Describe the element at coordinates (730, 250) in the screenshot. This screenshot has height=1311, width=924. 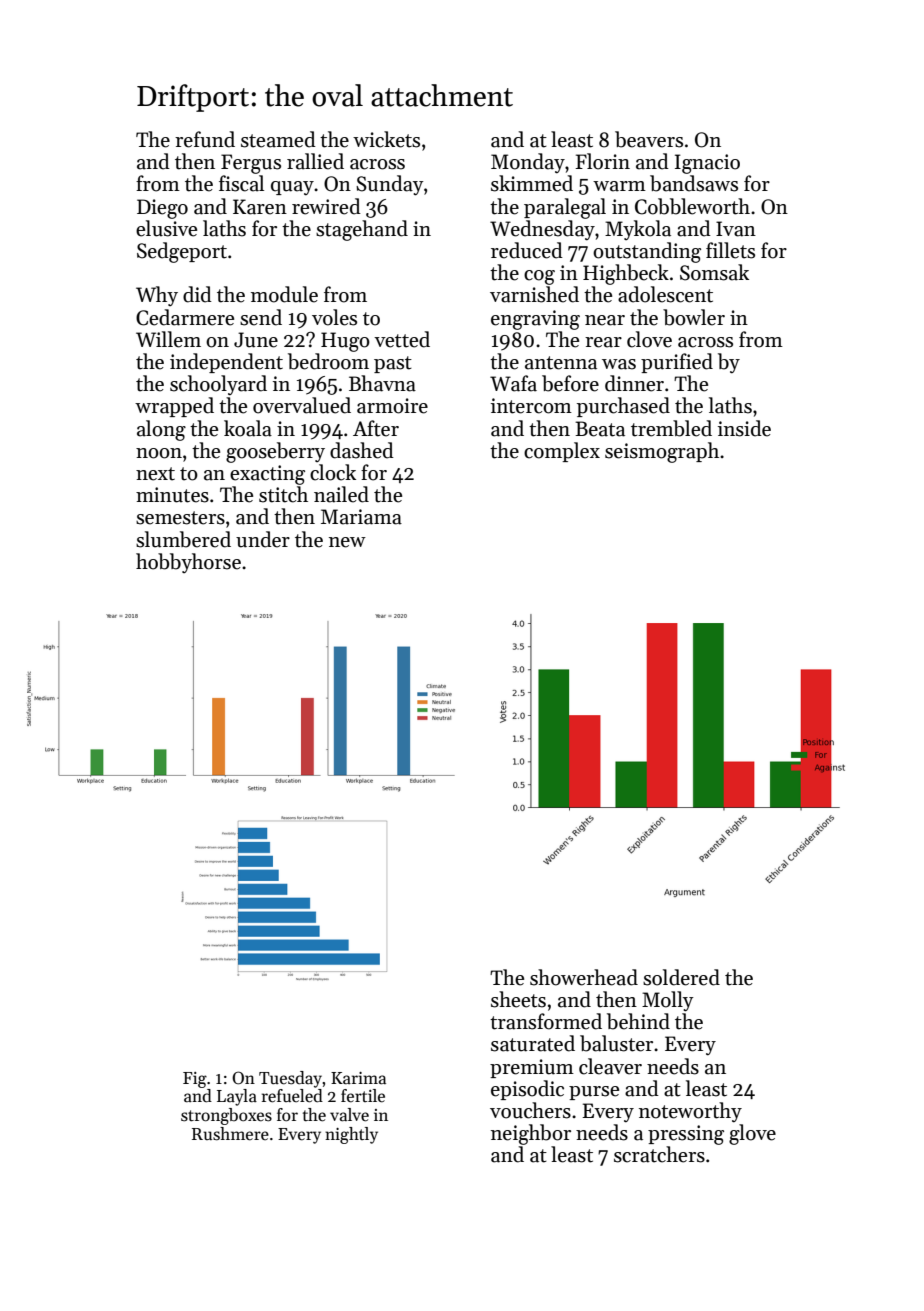
I see `fillets` at that location.
